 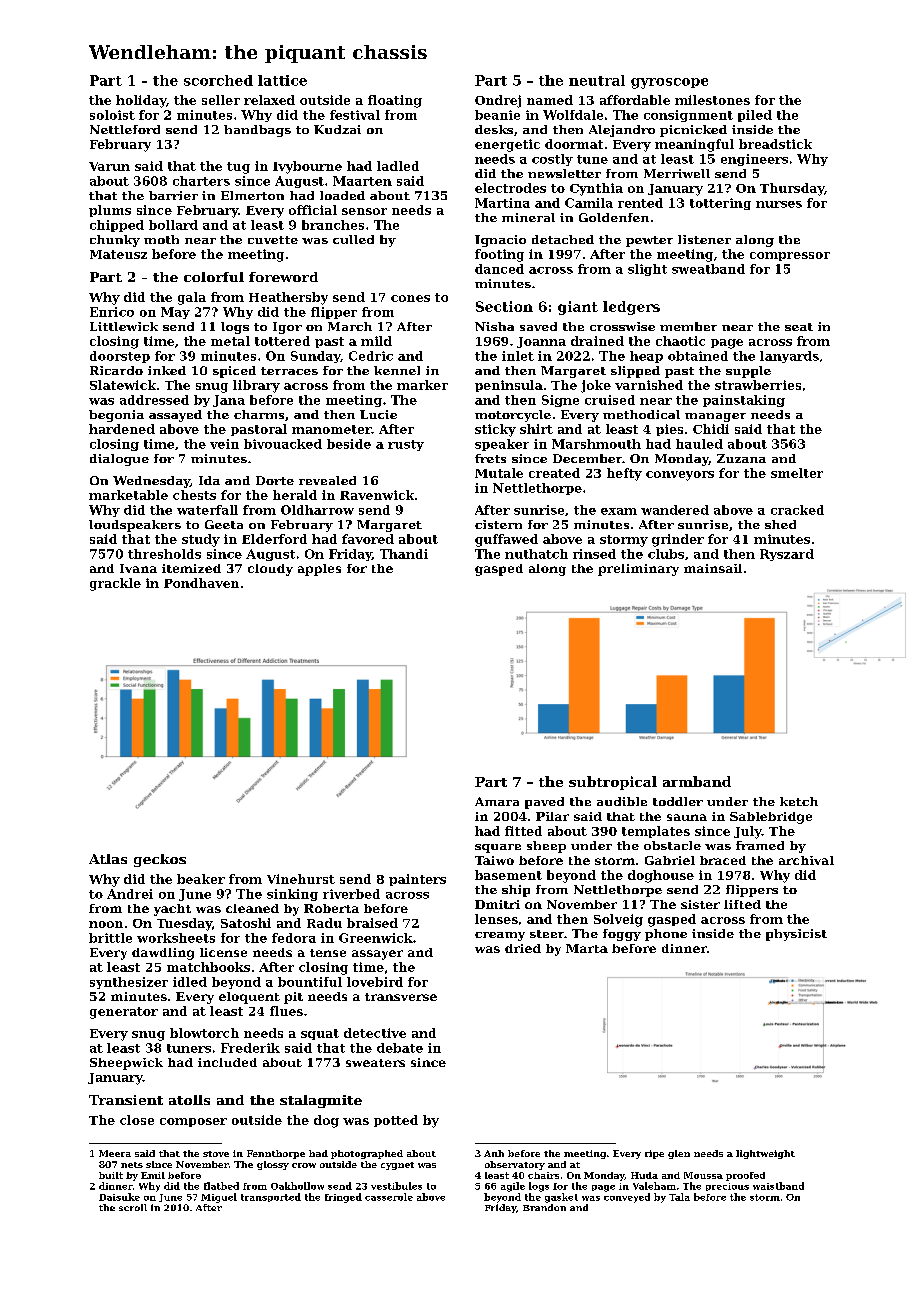 What do you see at coordinates (741, 458) in the screenshot?
I see `Zuzana` at bounding box center [741, 458].
